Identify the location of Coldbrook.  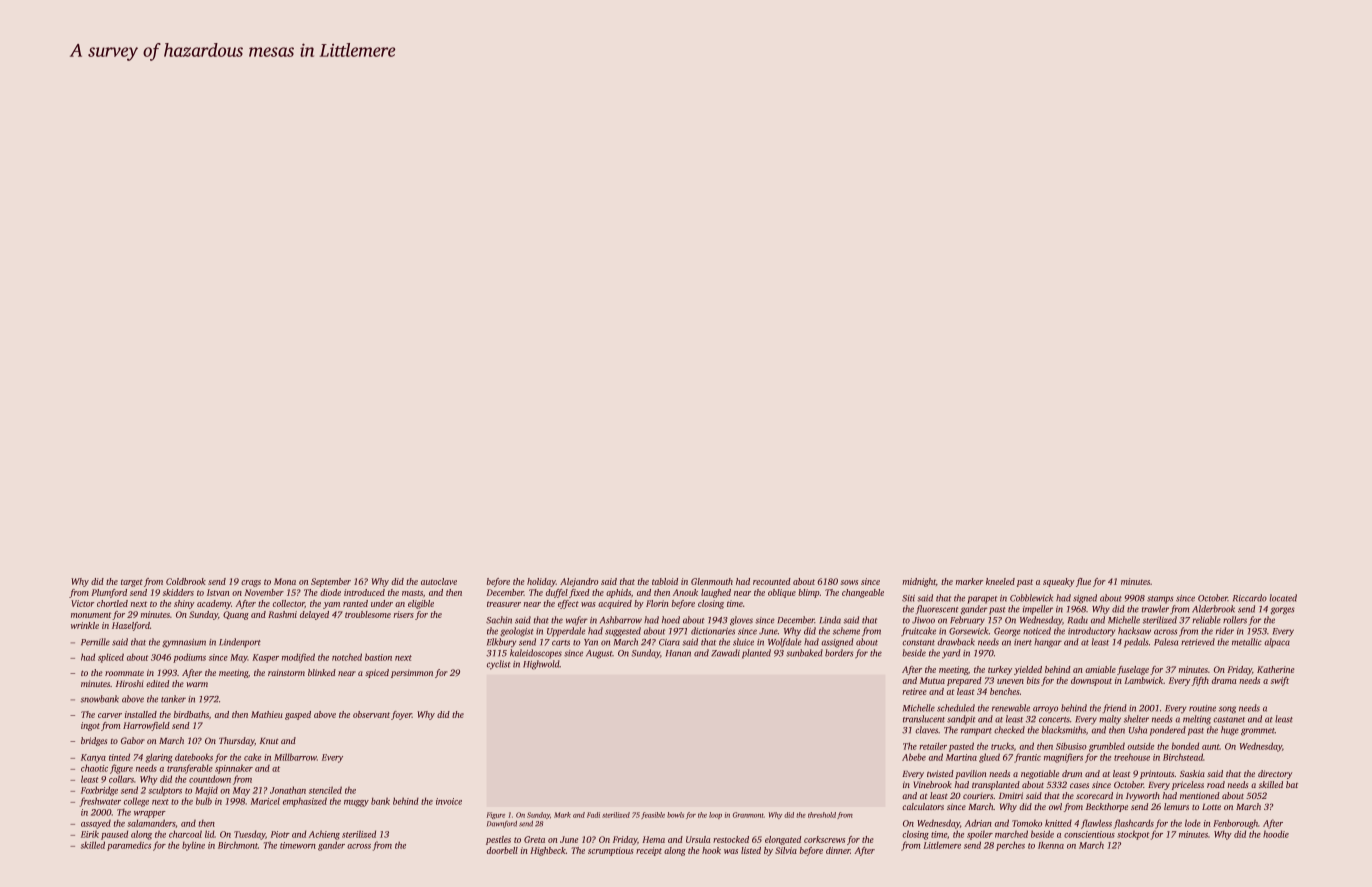
(186, 581).
